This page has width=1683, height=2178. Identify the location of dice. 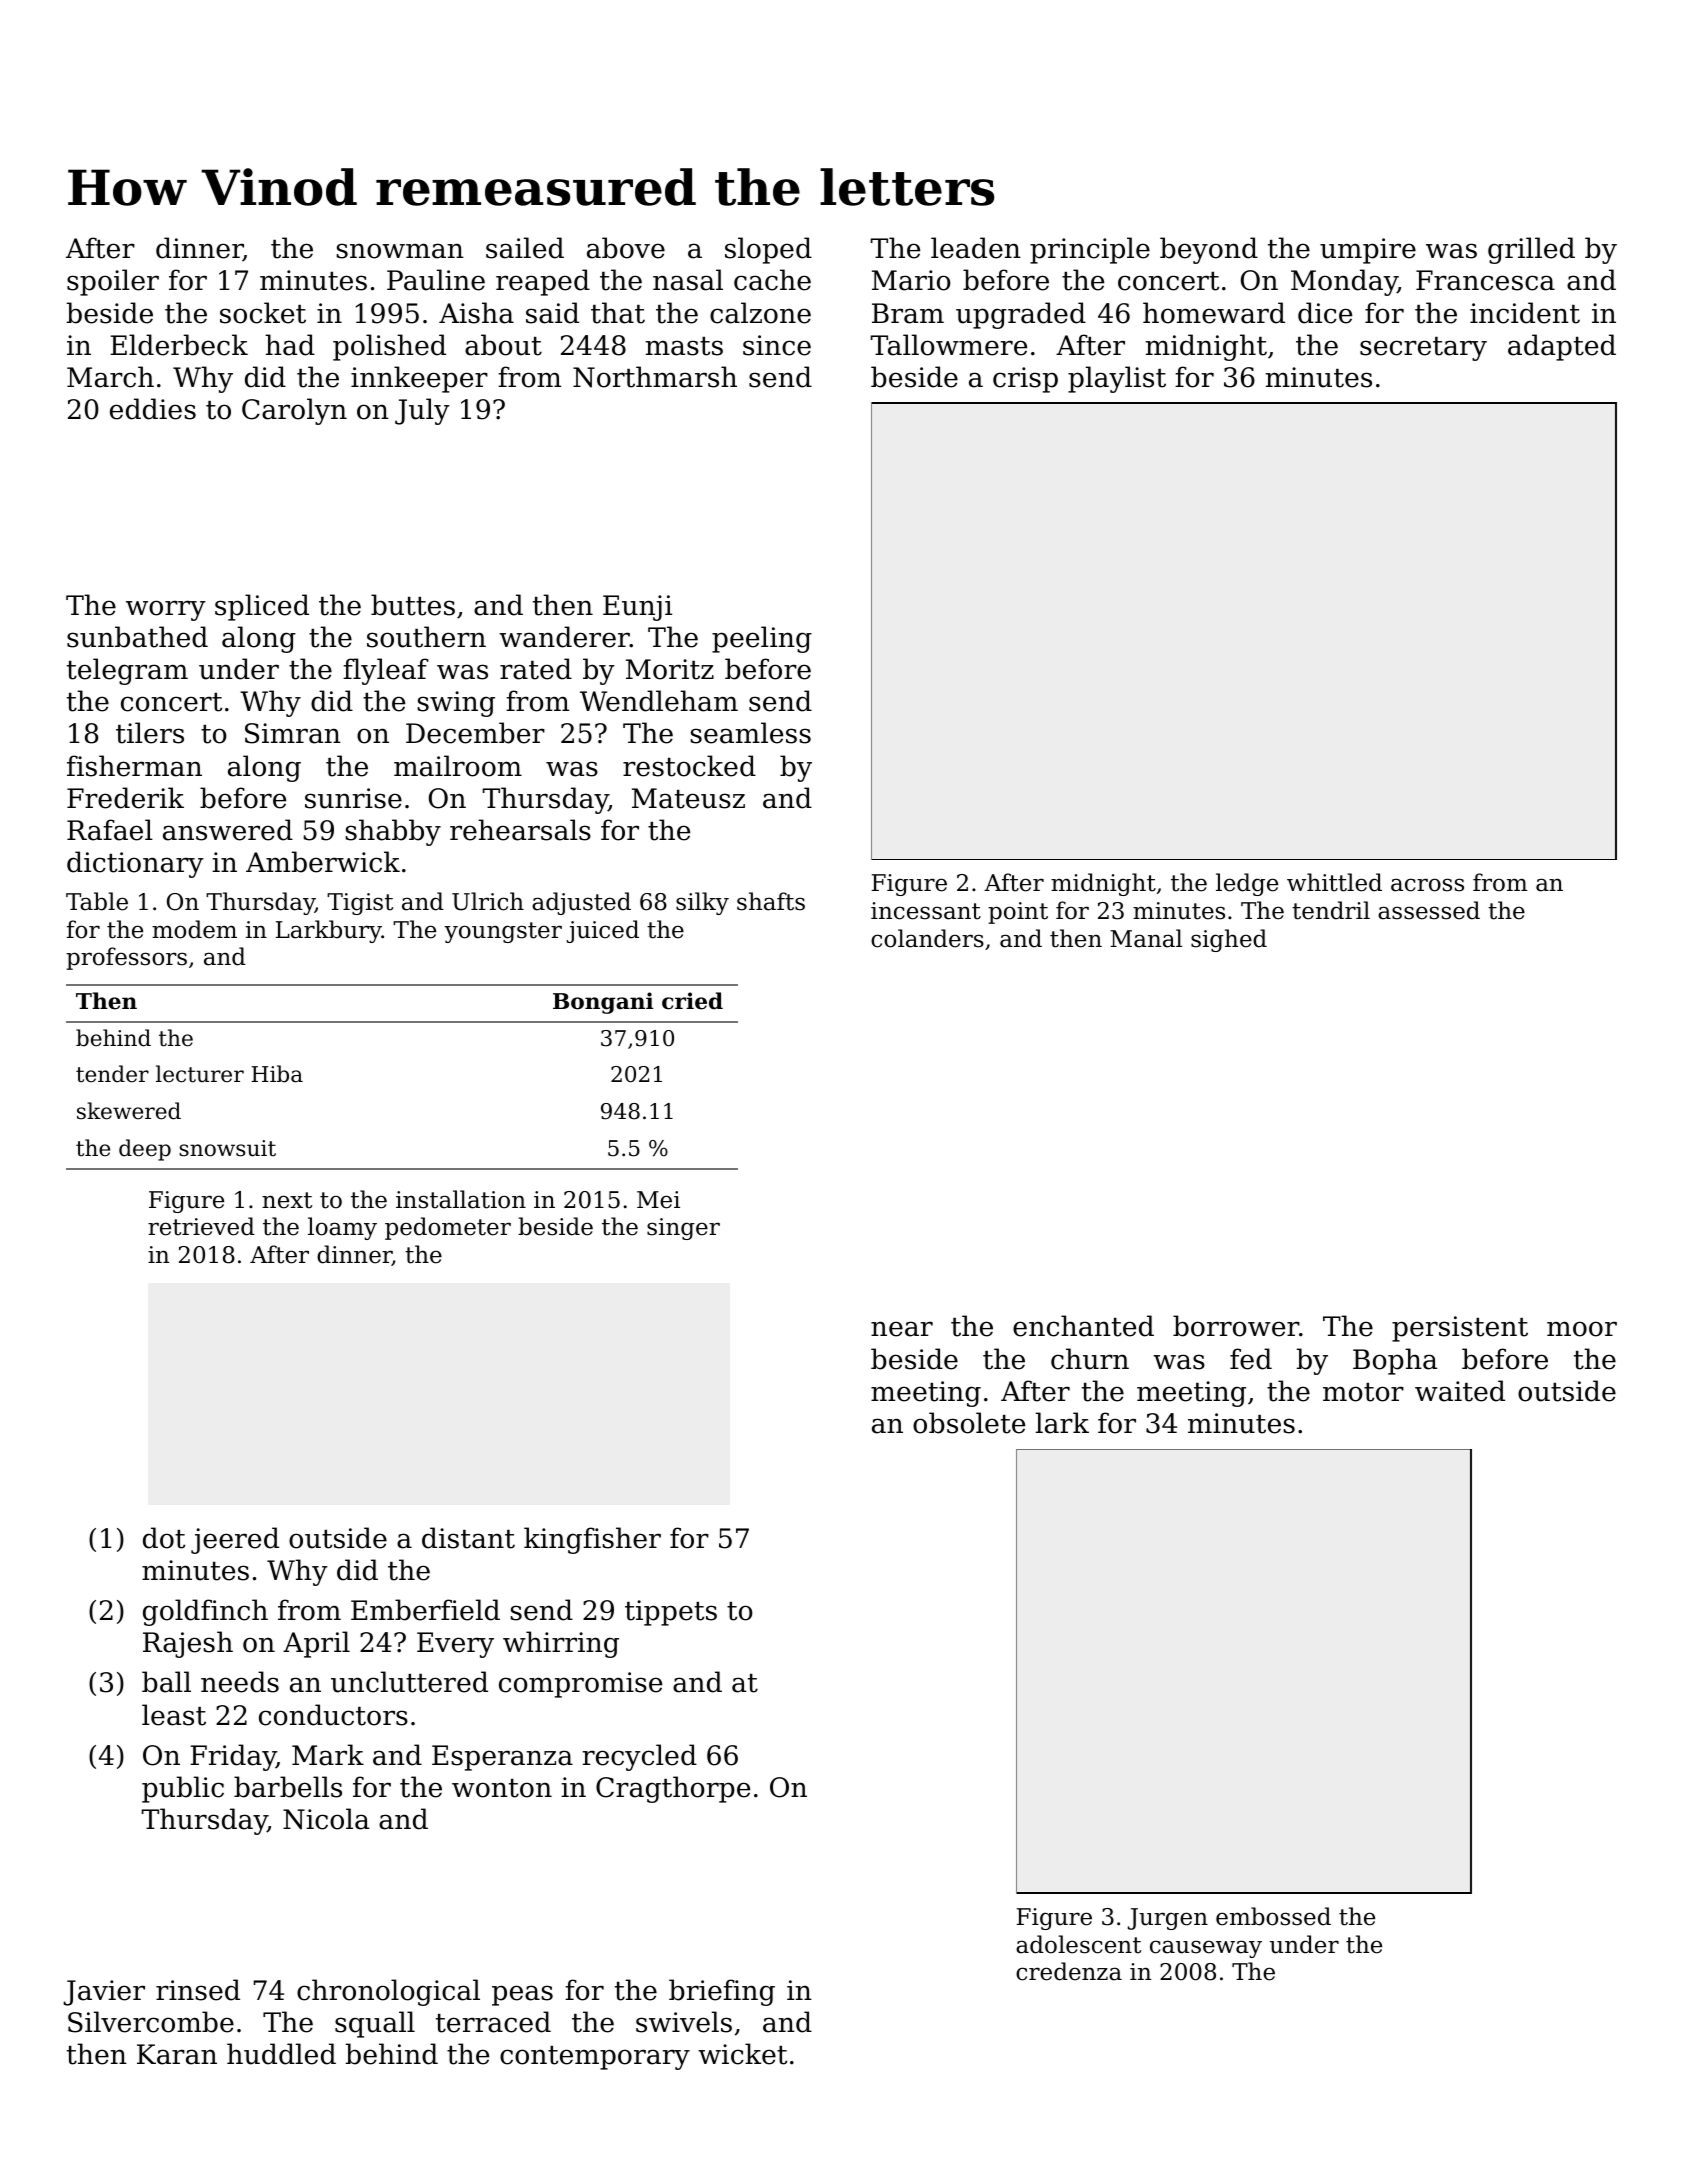
(1325, 313).
